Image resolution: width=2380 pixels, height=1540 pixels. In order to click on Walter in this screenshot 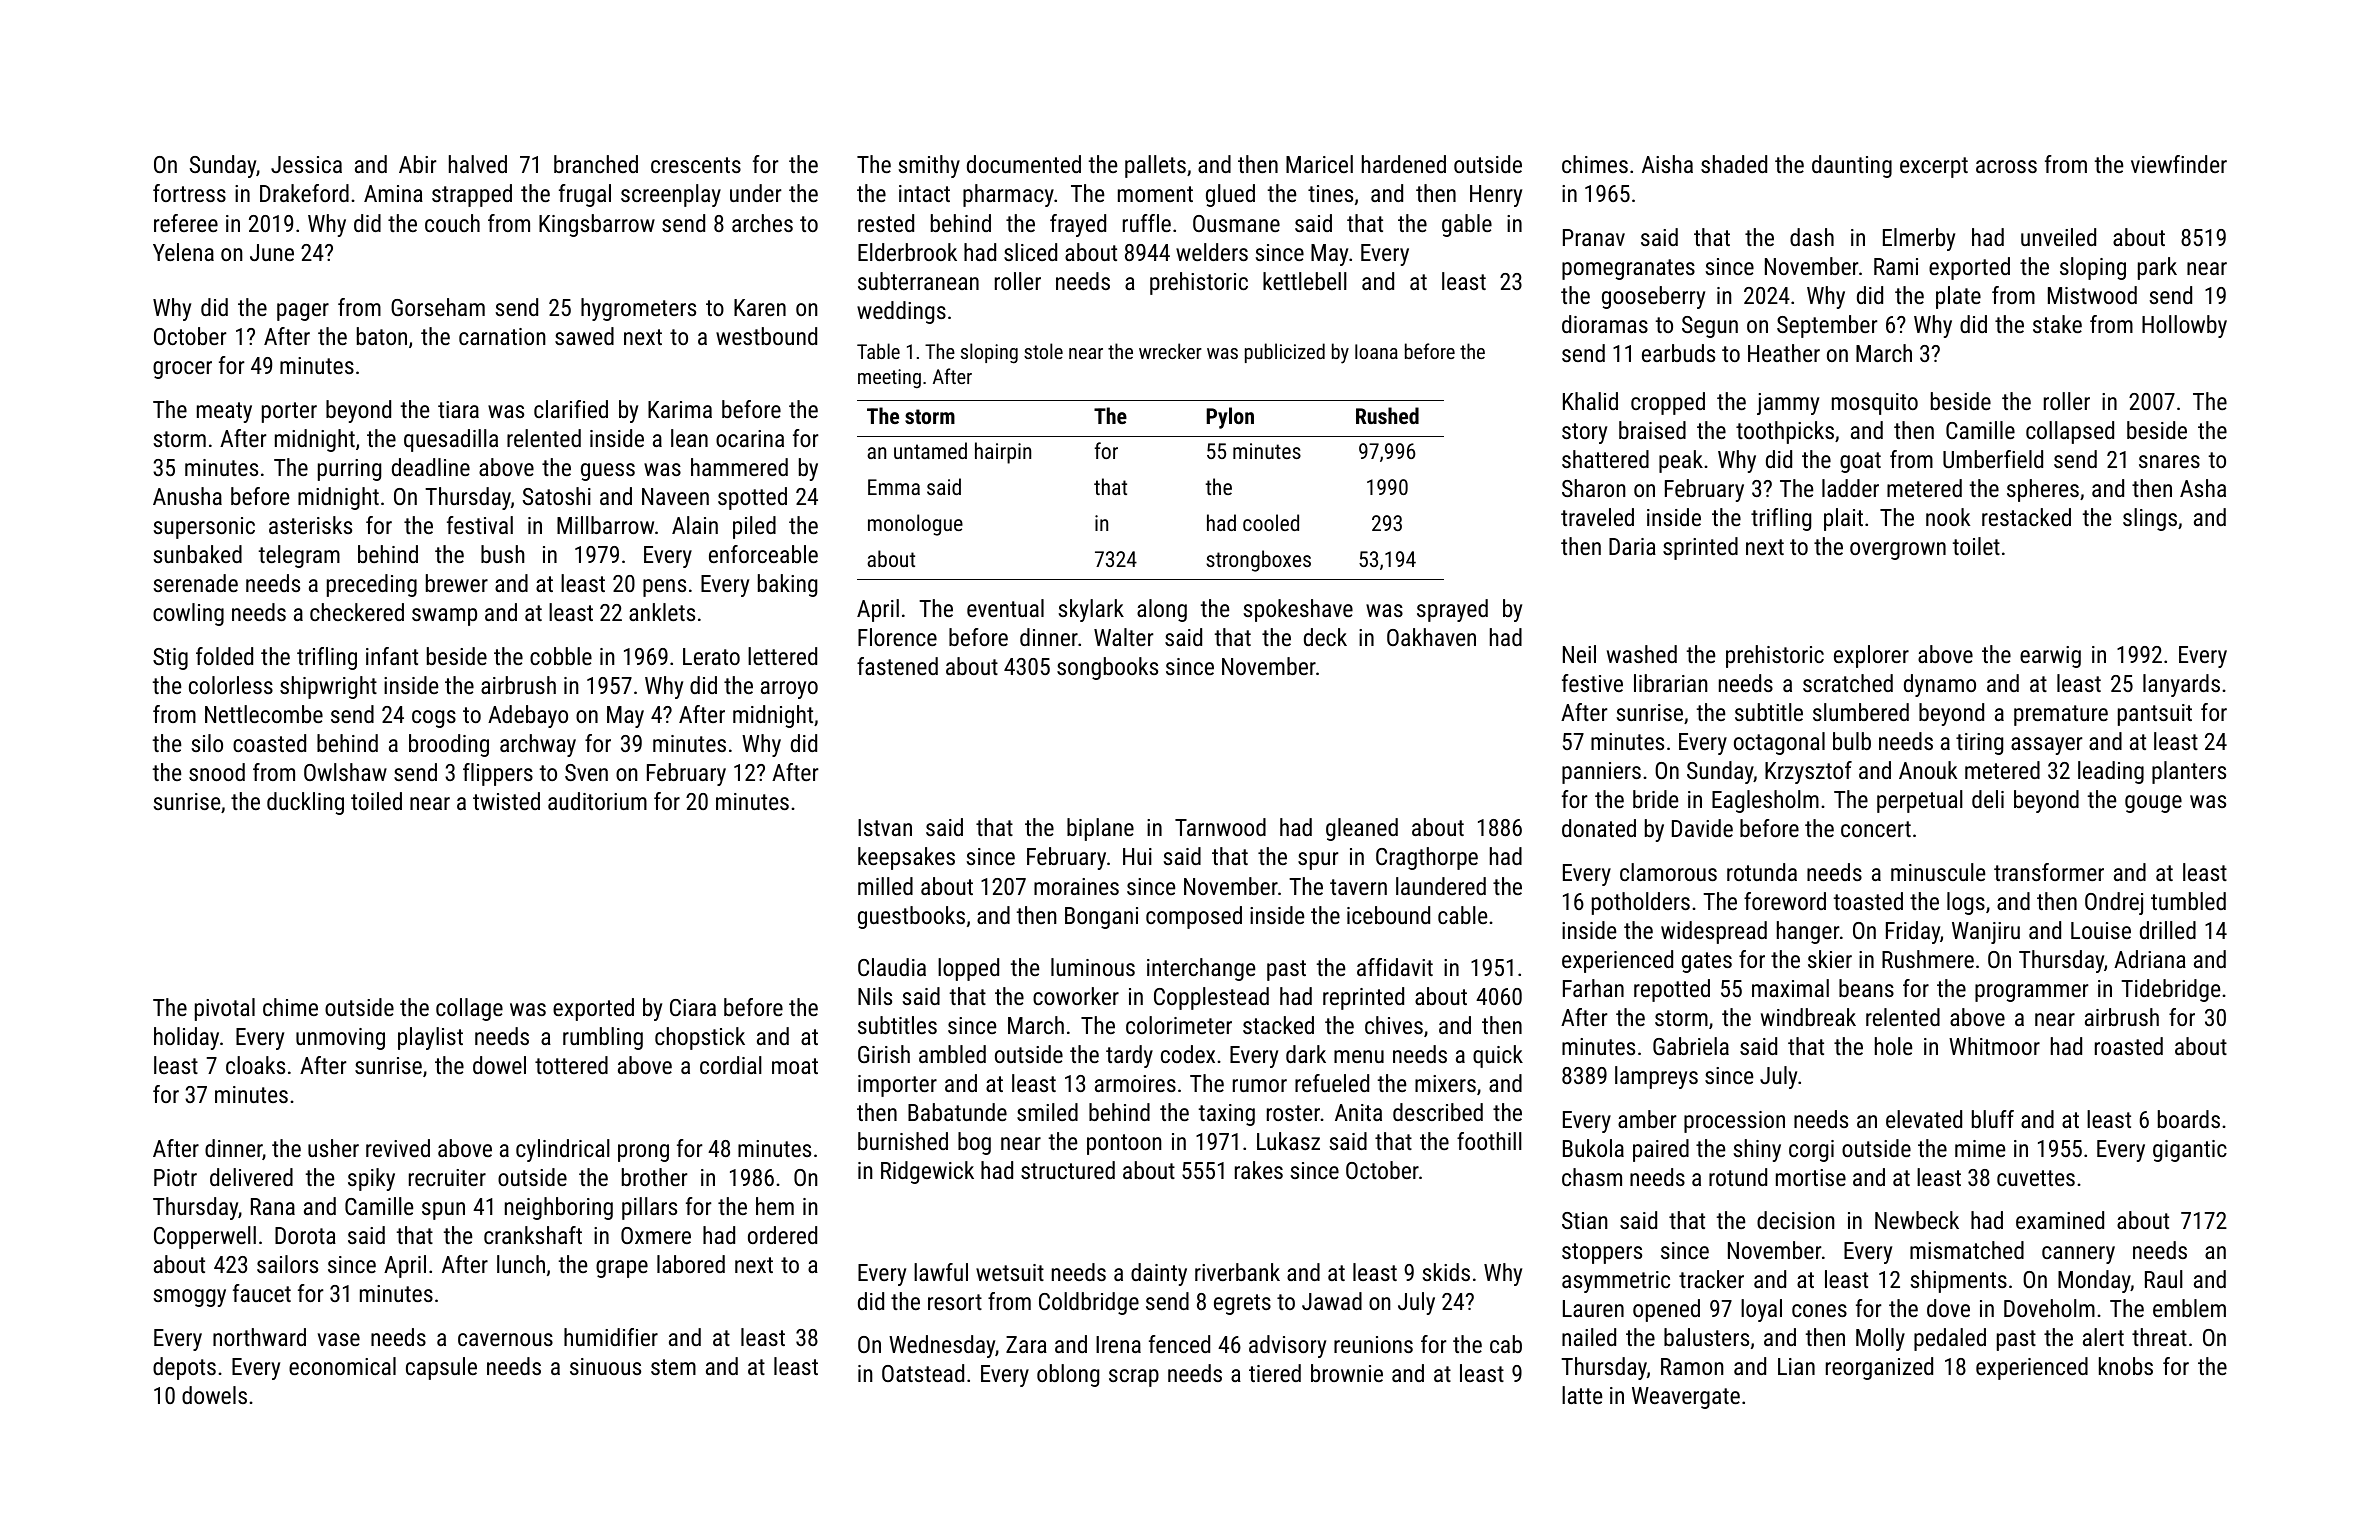, I will do `click(1123, 637)`.
